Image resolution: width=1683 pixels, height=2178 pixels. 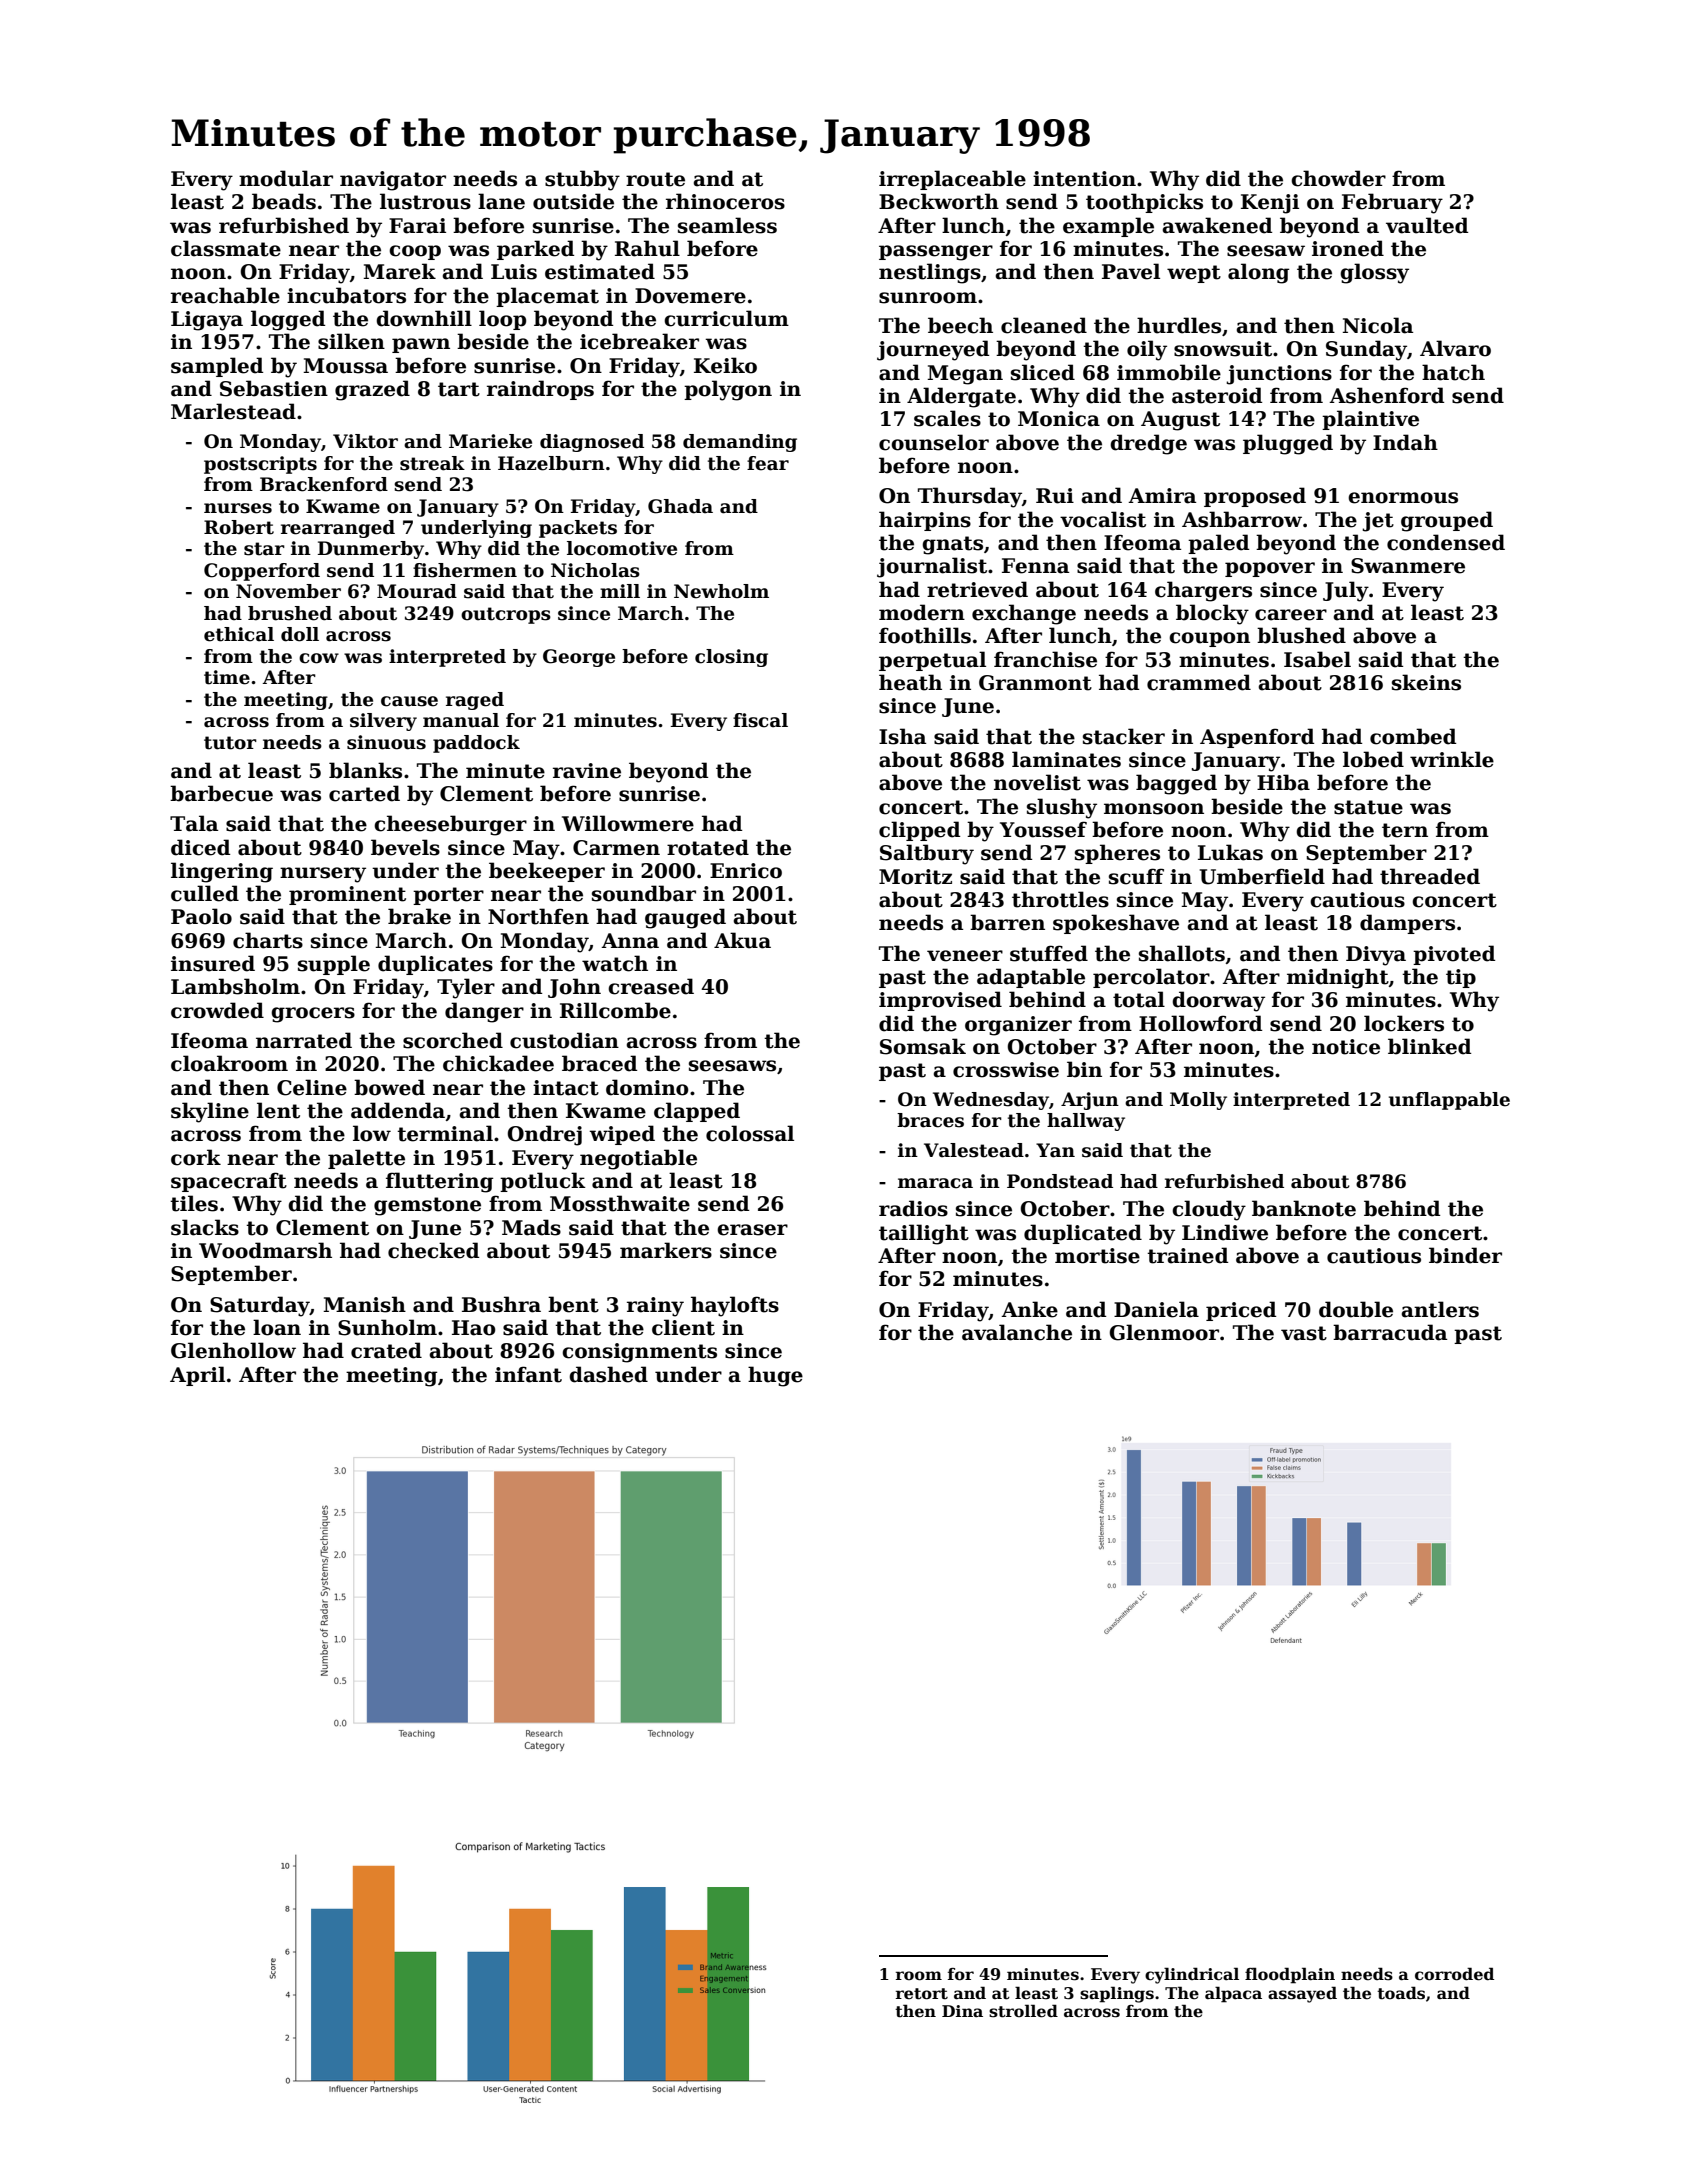 I want to click on Hao, so click(x=473, y=1328).
